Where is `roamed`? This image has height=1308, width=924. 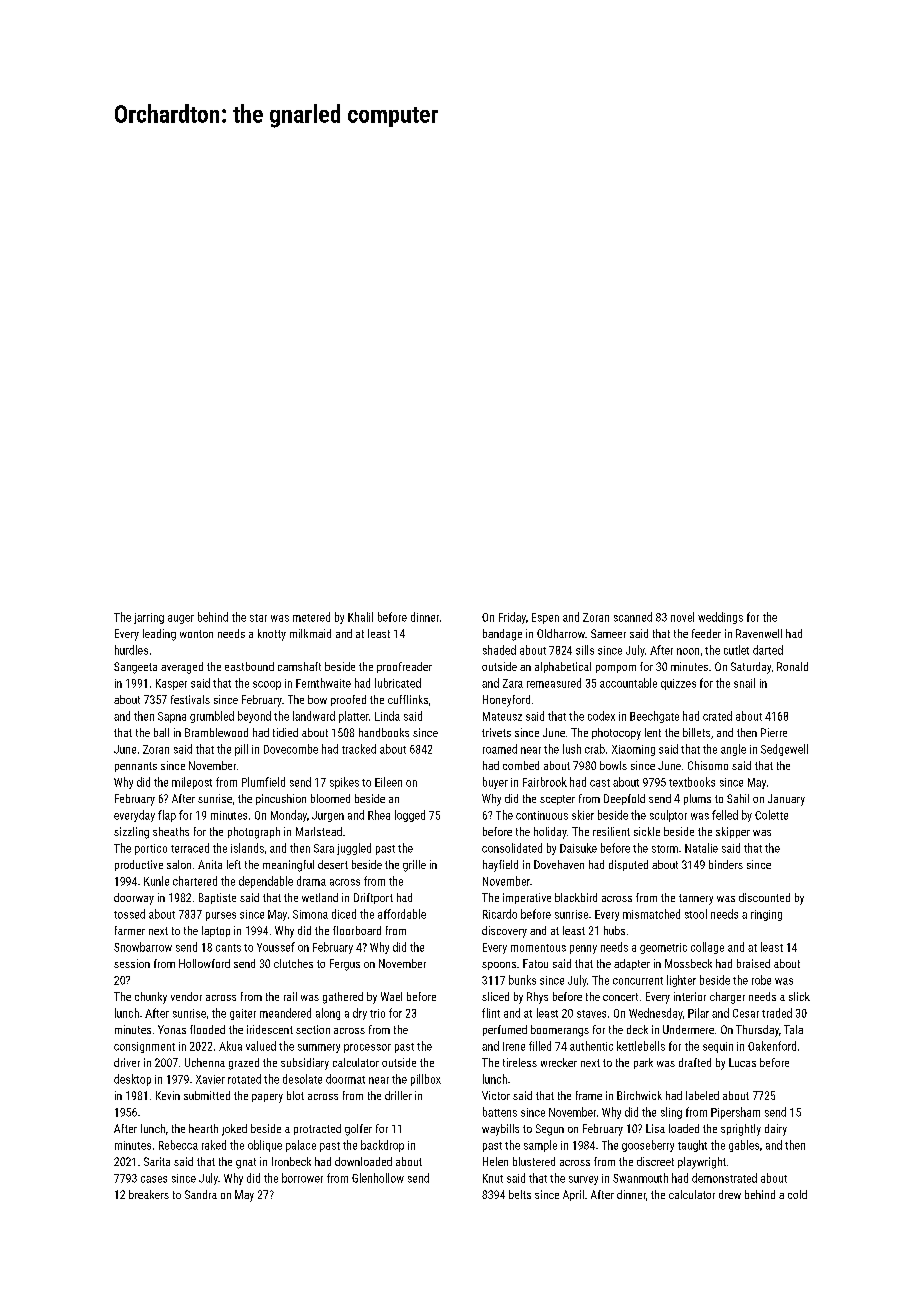
roamed is located at coordinates (500, 749).
